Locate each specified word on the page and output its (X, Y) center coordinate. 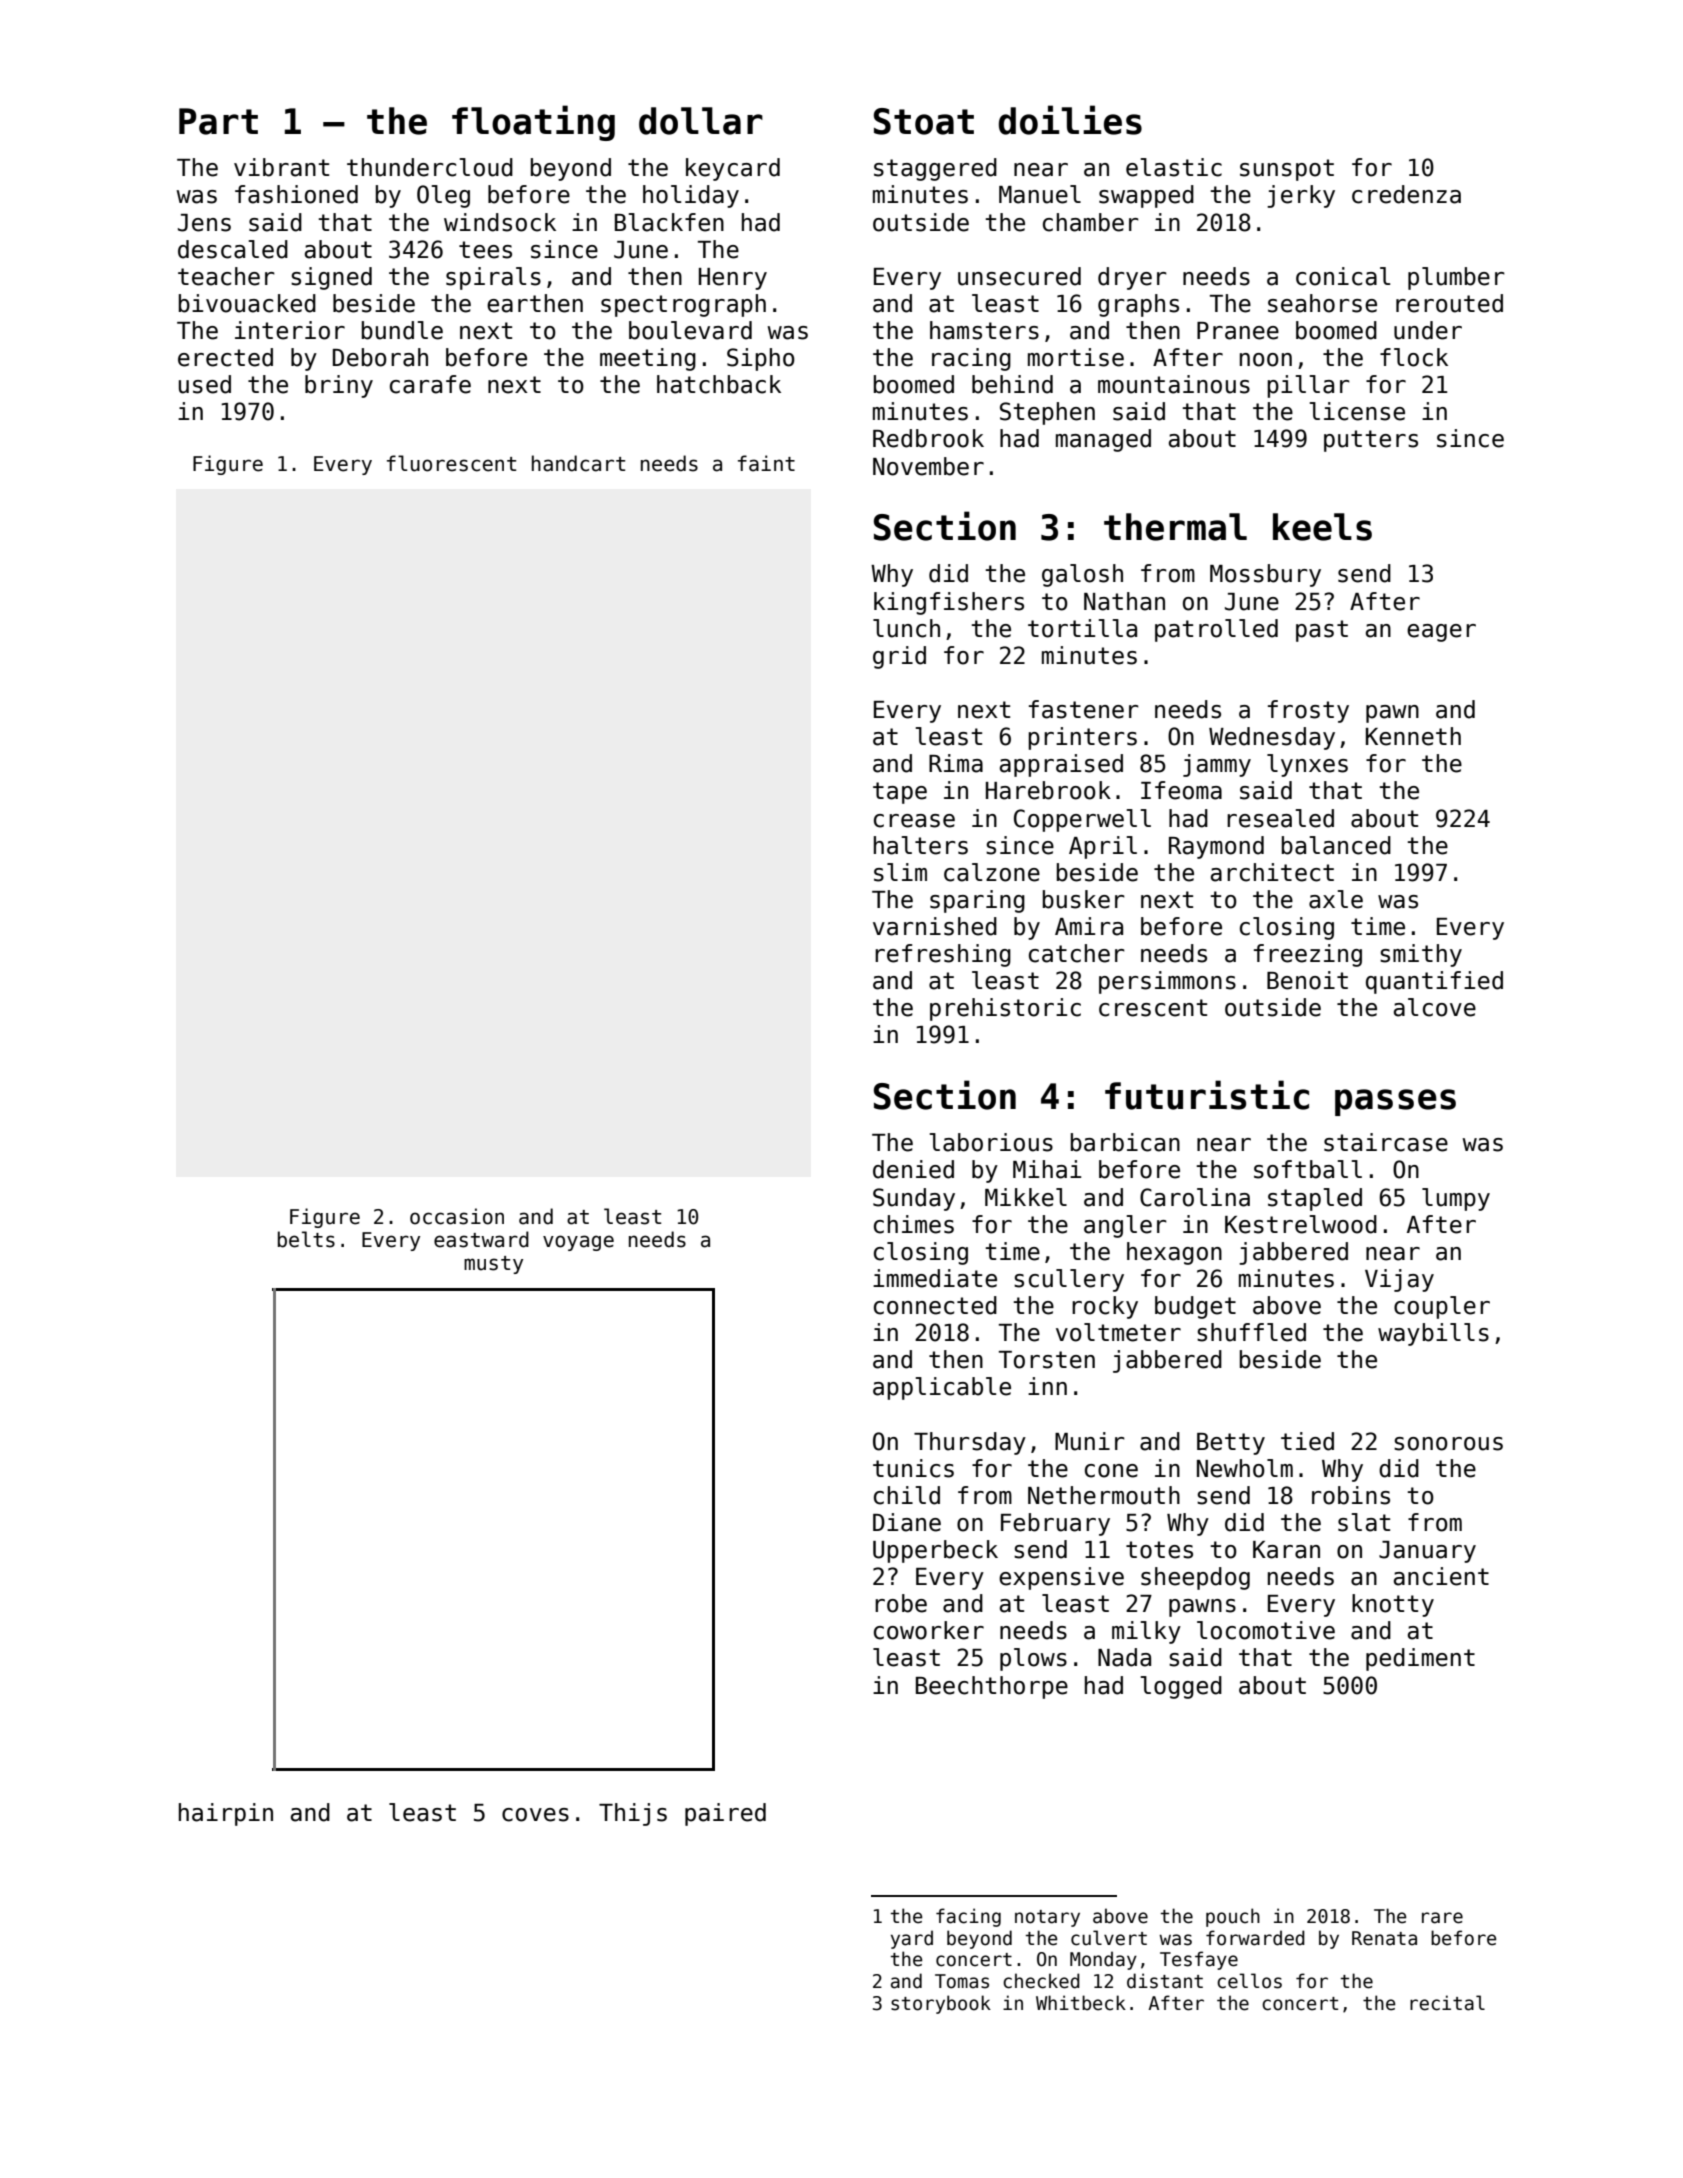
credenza (1406, 194)
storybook (941, 2004)
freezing (1308, 955)
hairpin (226, 1814)
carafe (430, 384)
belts (306, 1239)
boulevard (690, 330)
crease (914, 821)
